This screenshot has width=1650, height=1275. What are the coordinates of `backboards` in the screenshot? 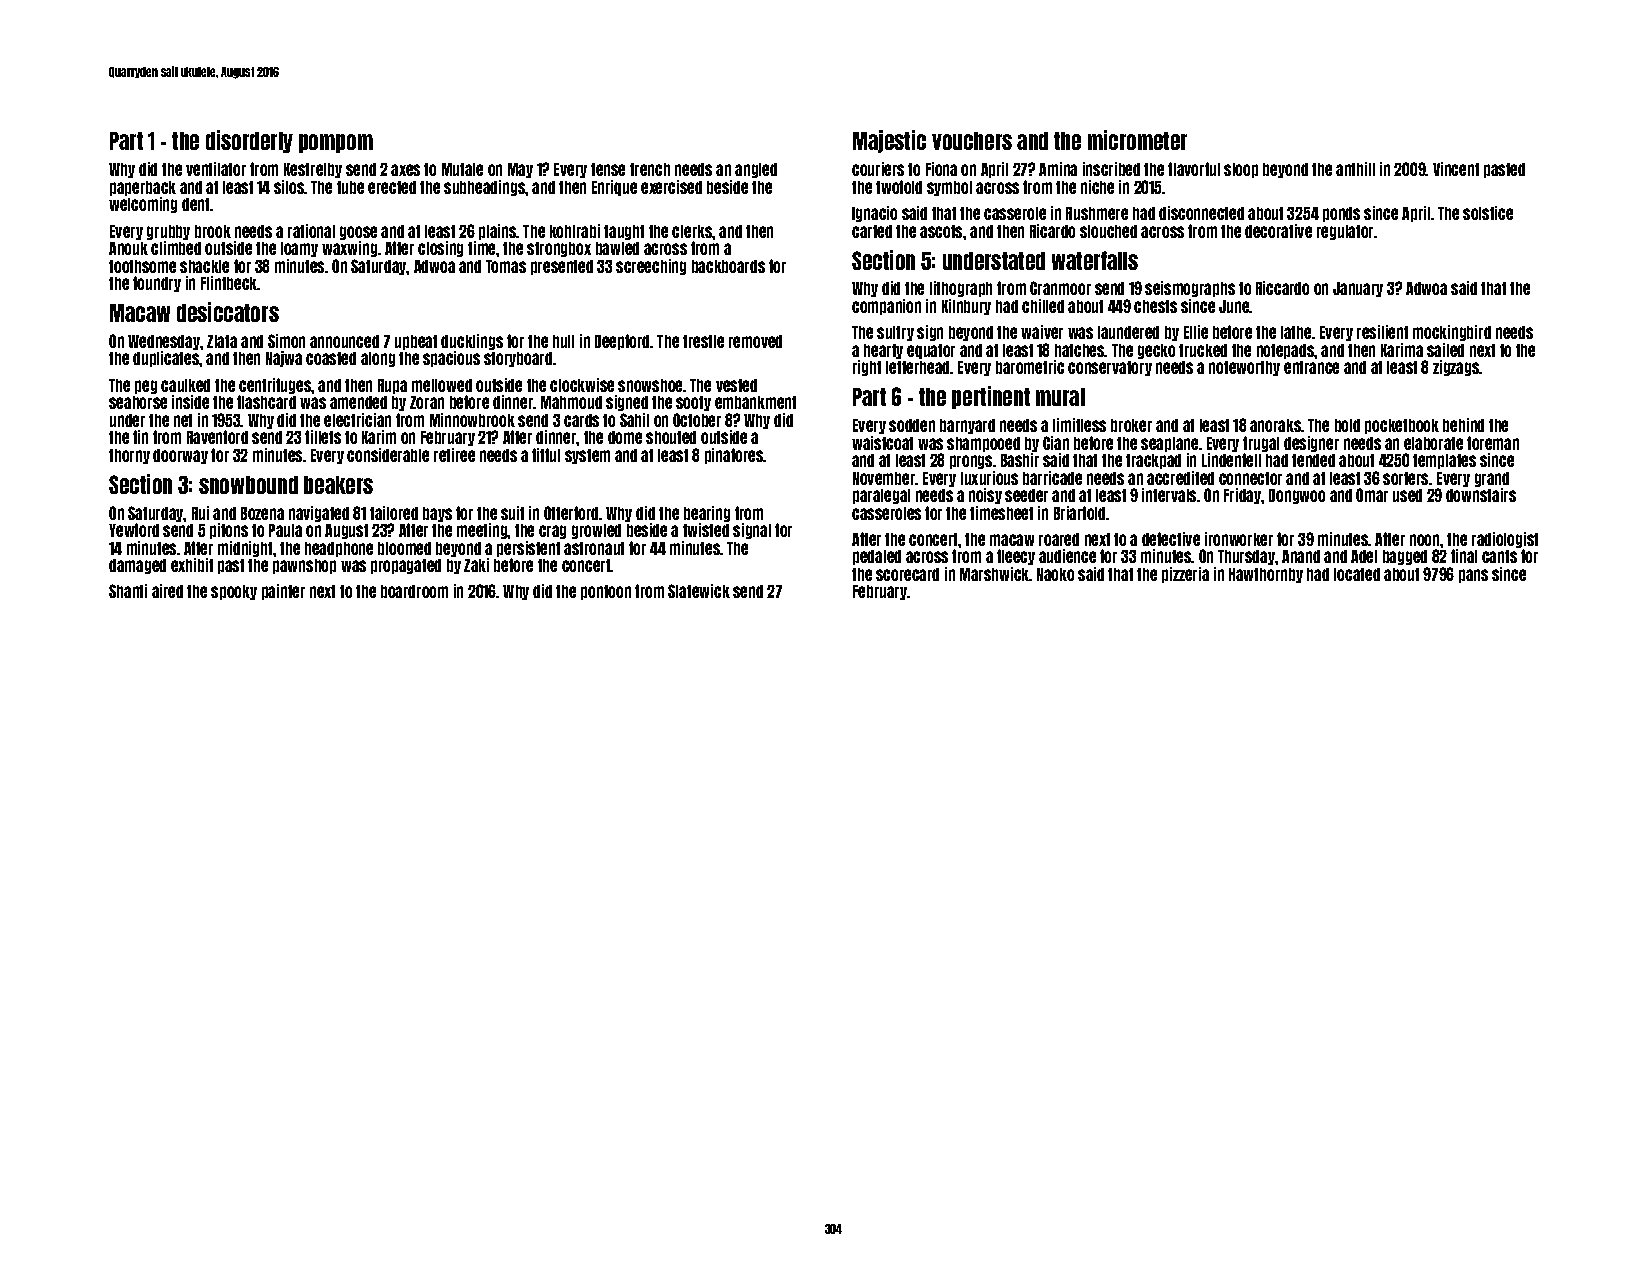 It's located at (728, 266).
